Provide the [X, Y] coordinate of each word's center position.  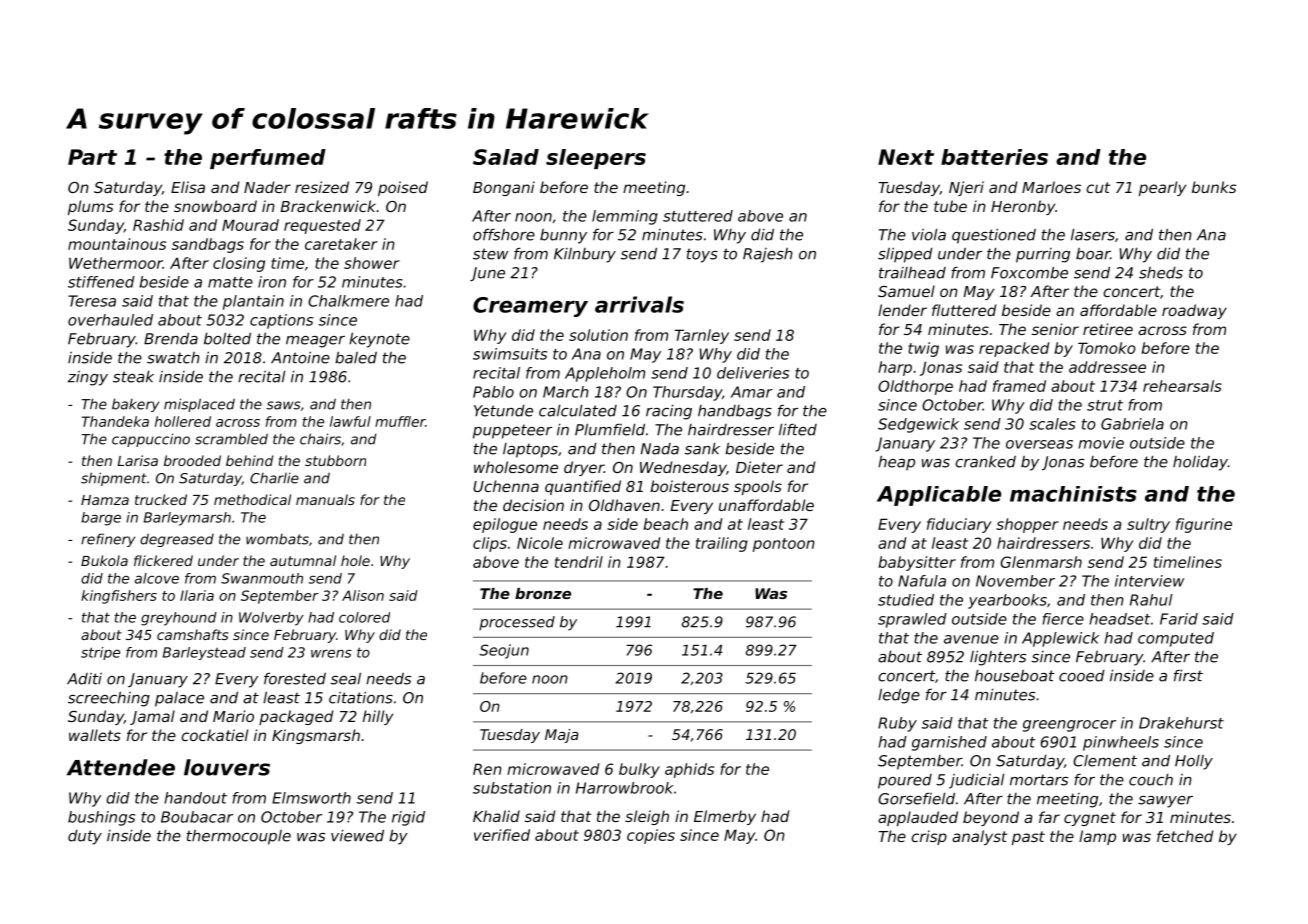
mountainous [117, 244]
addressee [1107, 367]
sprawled [912, 620]
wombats [277, 539]
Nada [660, 449]
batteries [994, 157]
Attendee [121, 767]
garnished [949, 743]
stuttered [698, 216]
